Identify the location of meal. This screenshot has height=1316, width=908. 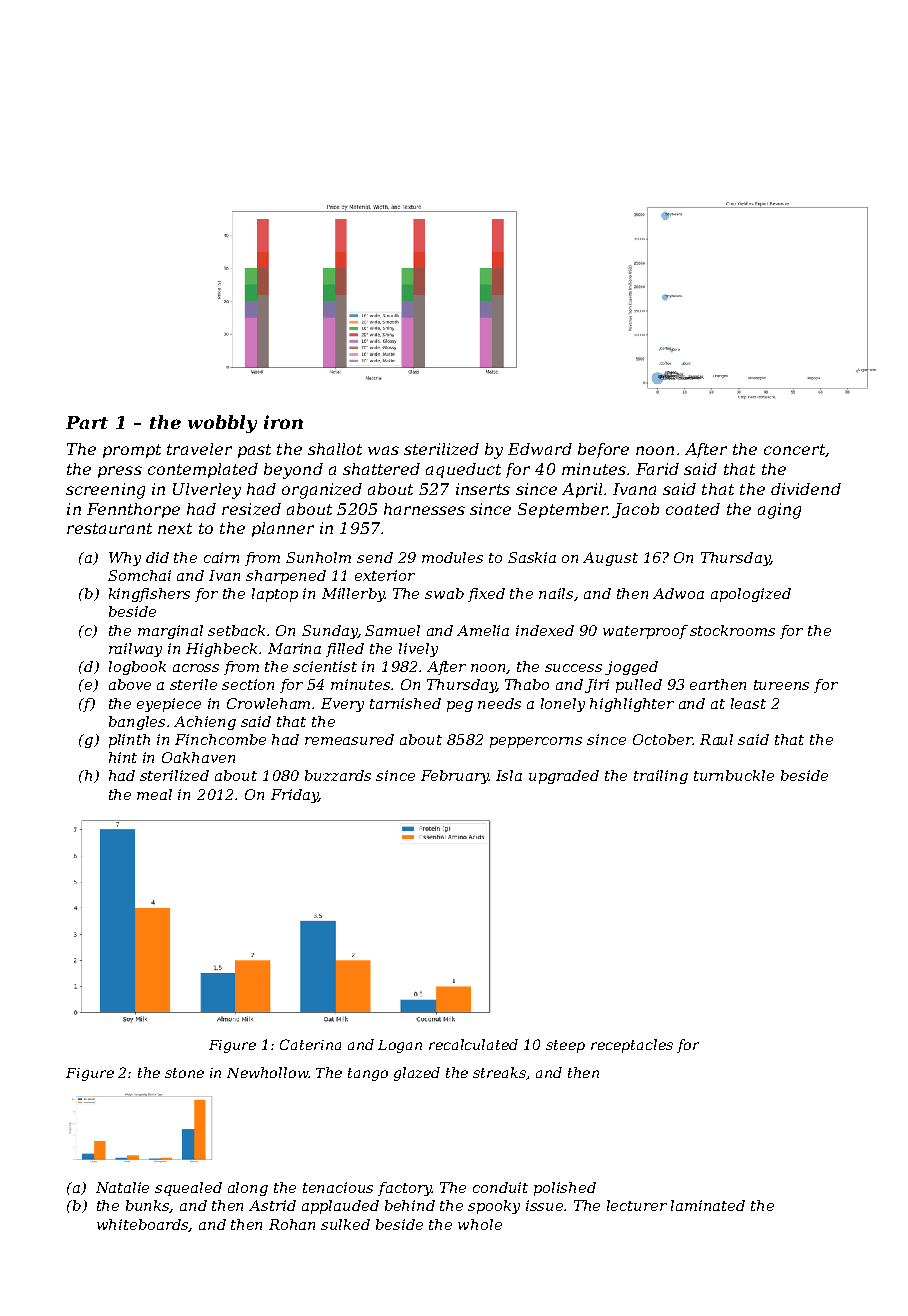
(154, 794).
